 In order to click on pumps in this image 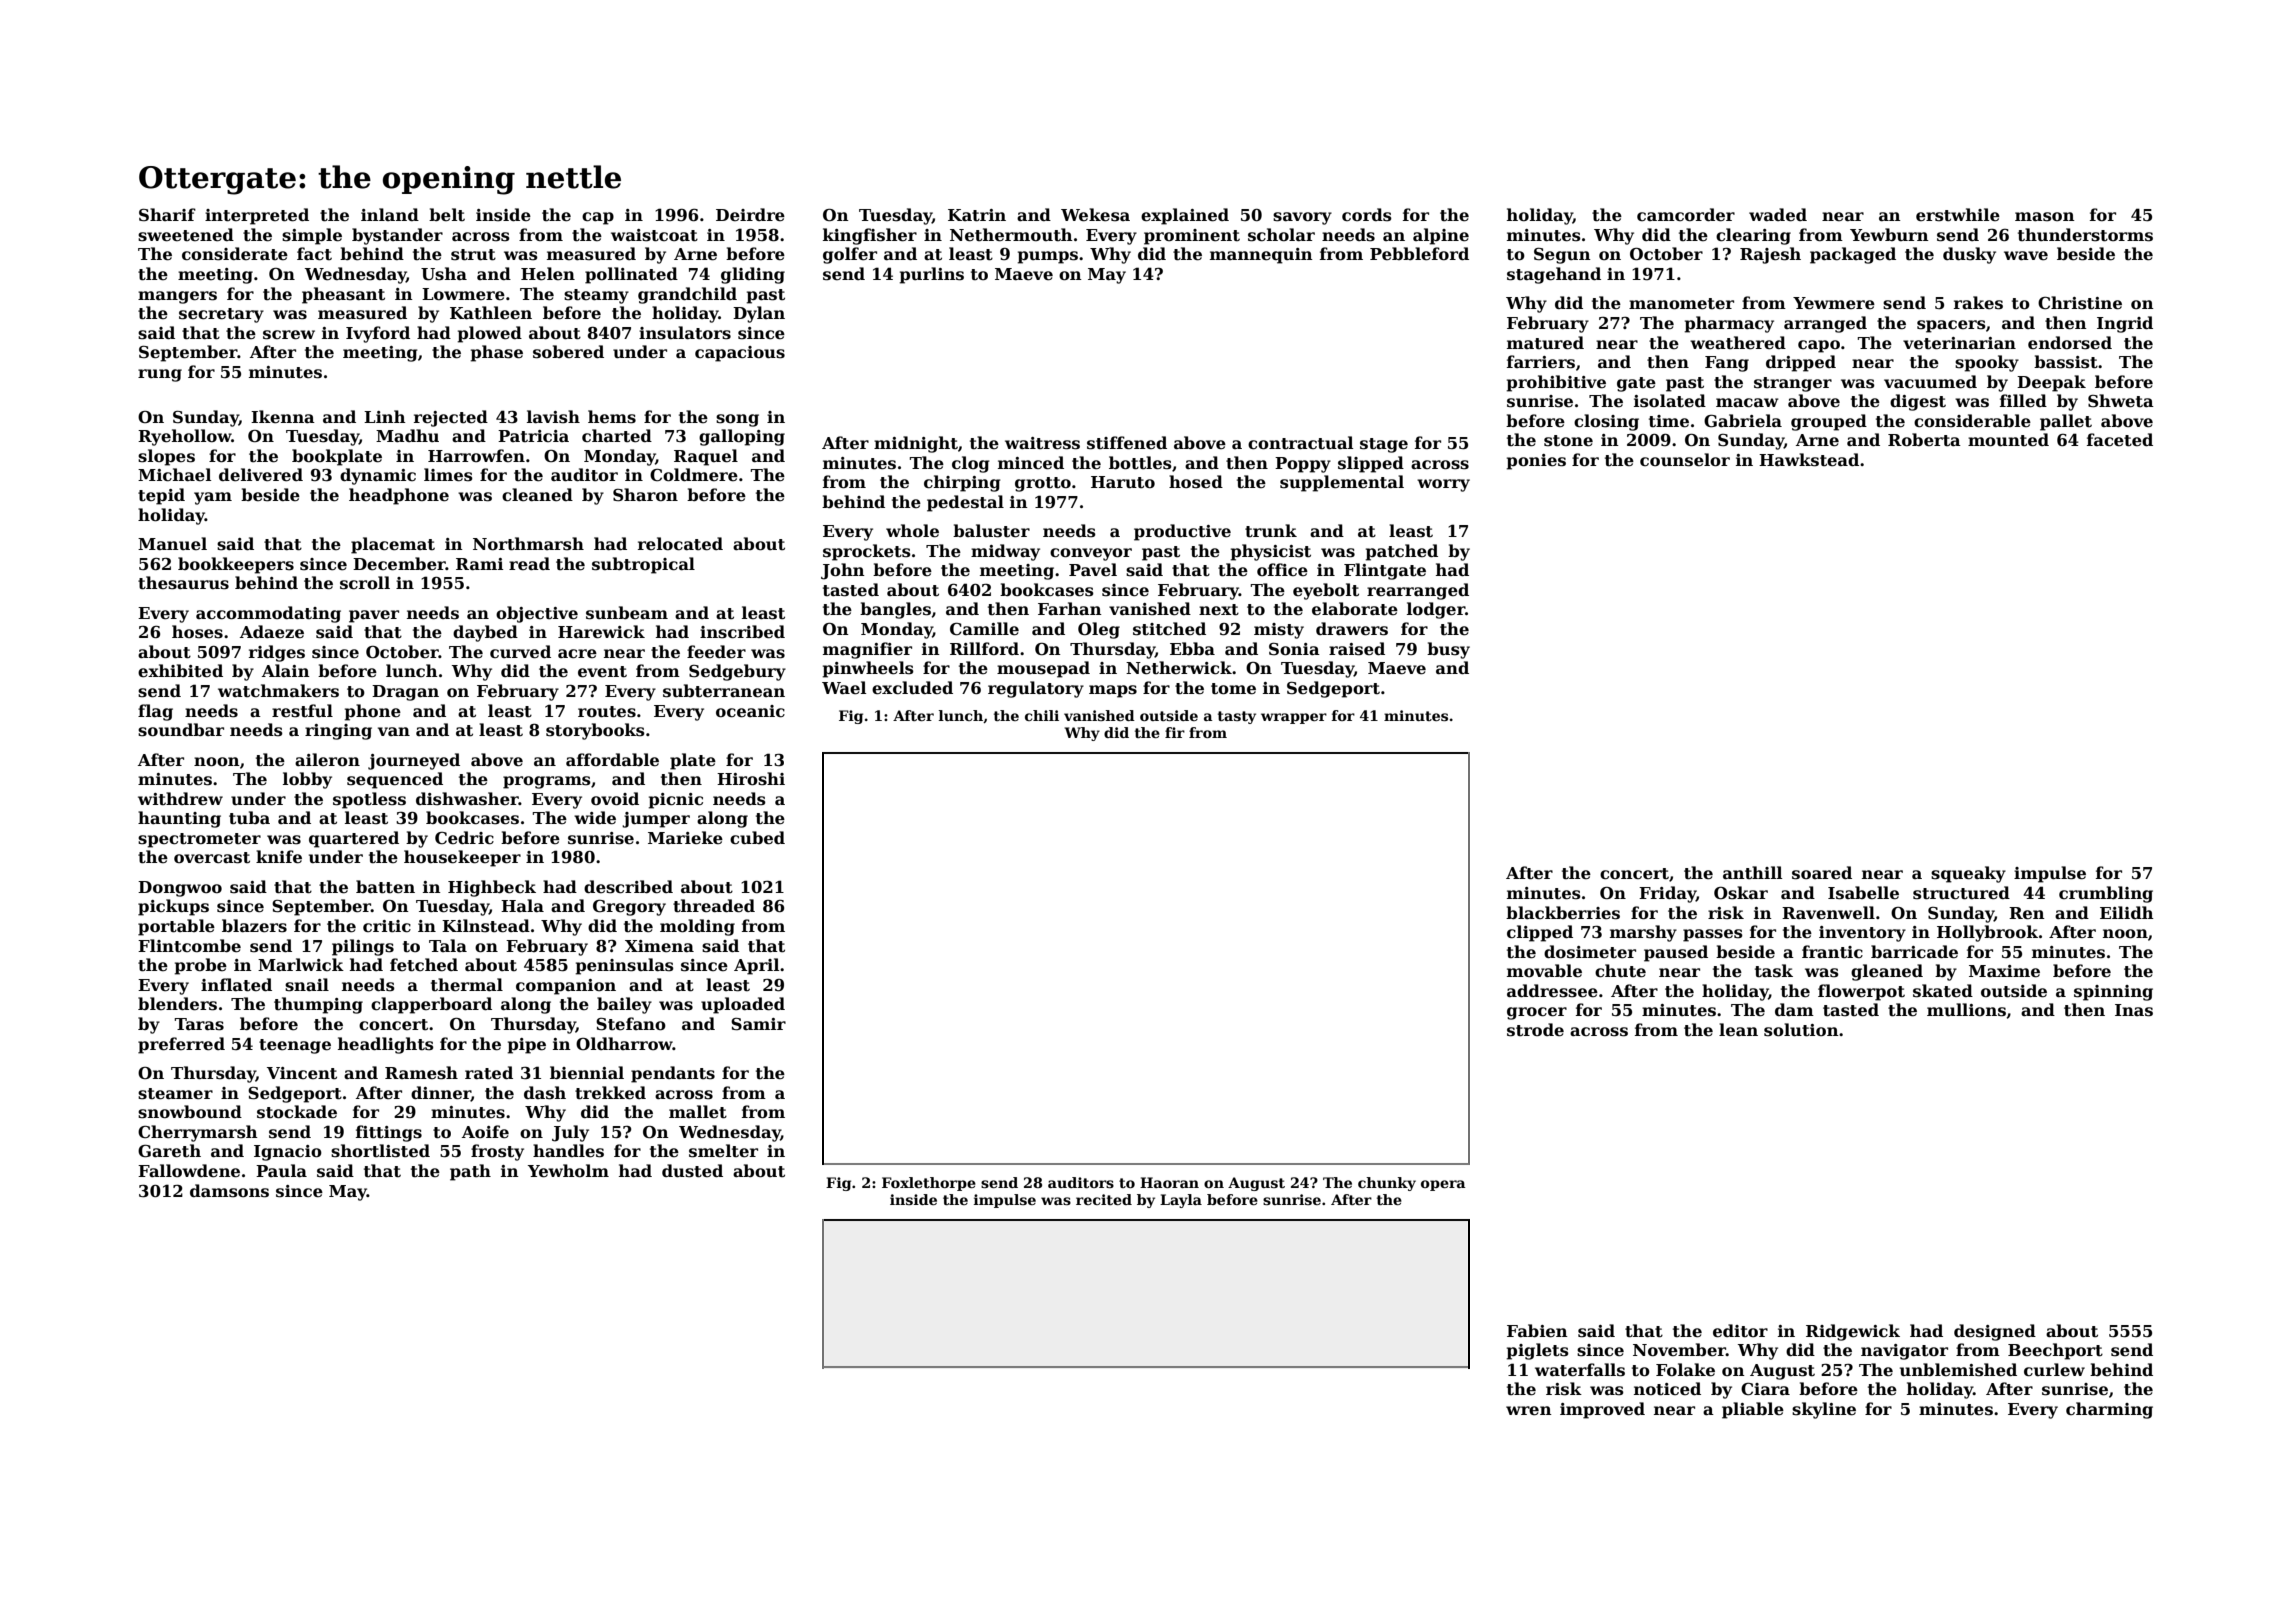, I will do `click(1047, 257)`.
